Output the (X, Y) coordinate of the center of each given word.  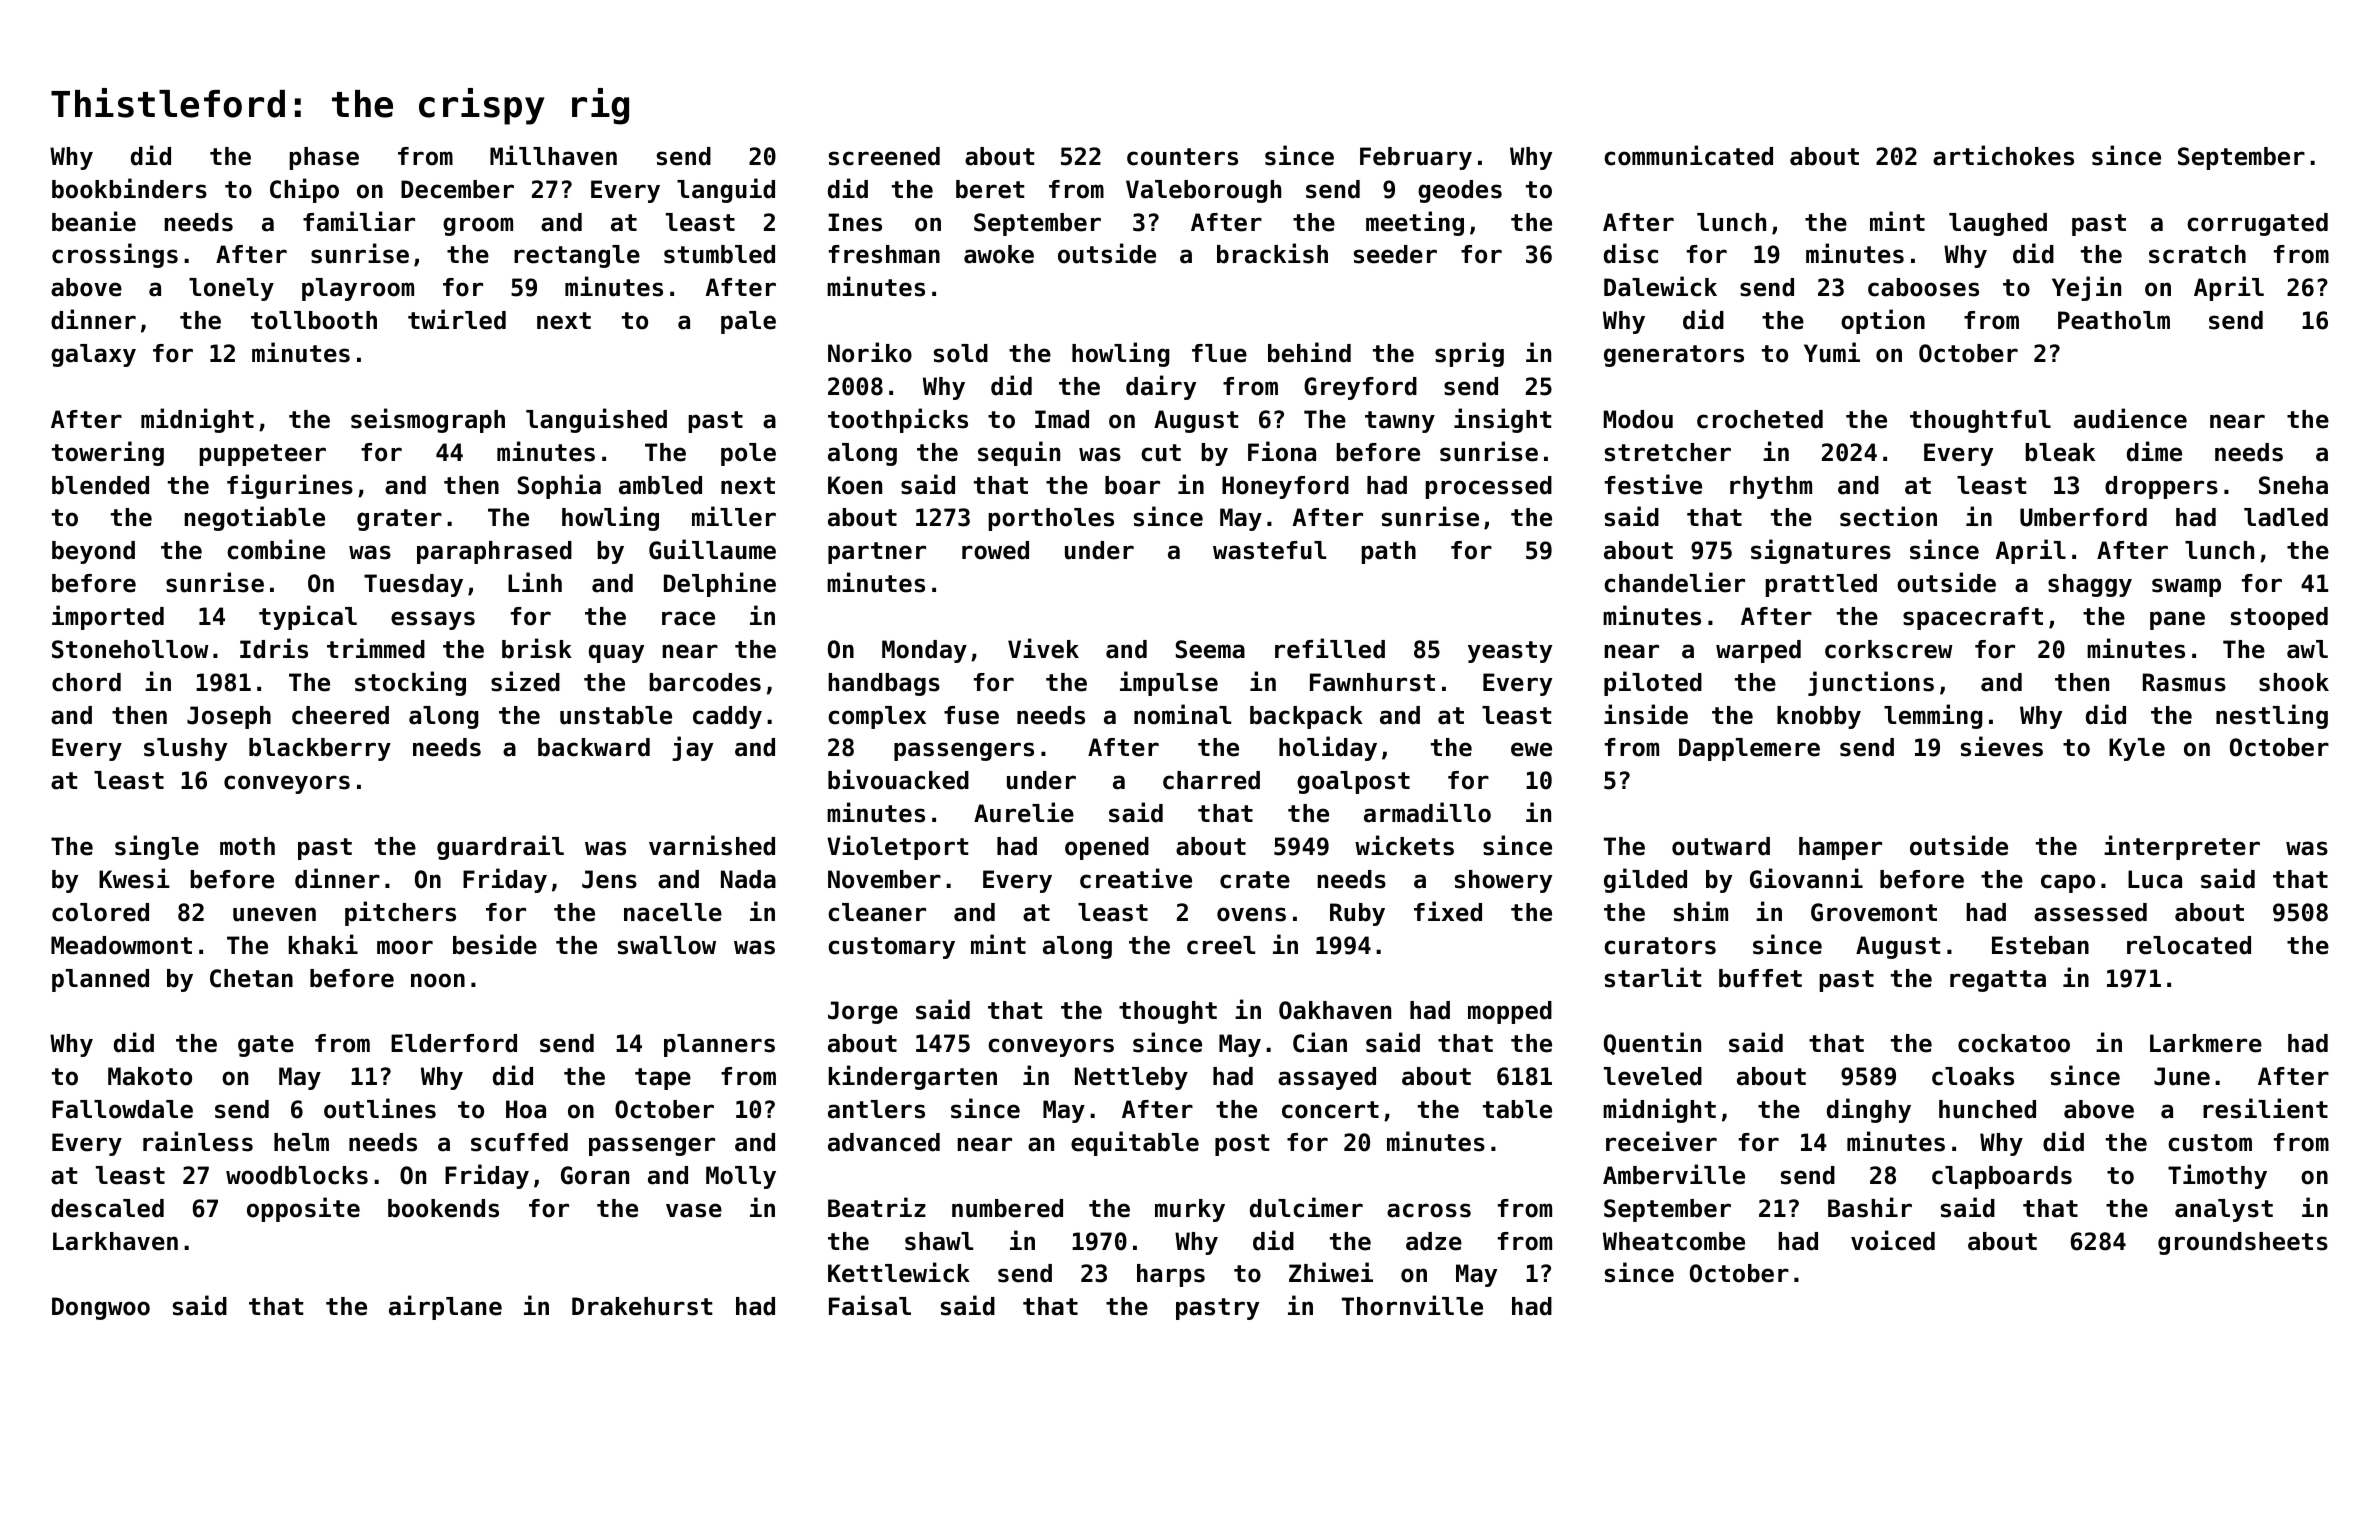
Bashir (1870, 1207)
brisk (537, 648)
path (1388, 552)
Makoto (150, 1076)
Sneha (2293, 485)
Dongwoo (101, 1308)
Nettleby (1131, 1078)
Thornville (1412, 1305)
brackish (1272, 253)
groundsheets (2243, 1243)
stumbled (719, 254)
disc (1631, 253)
